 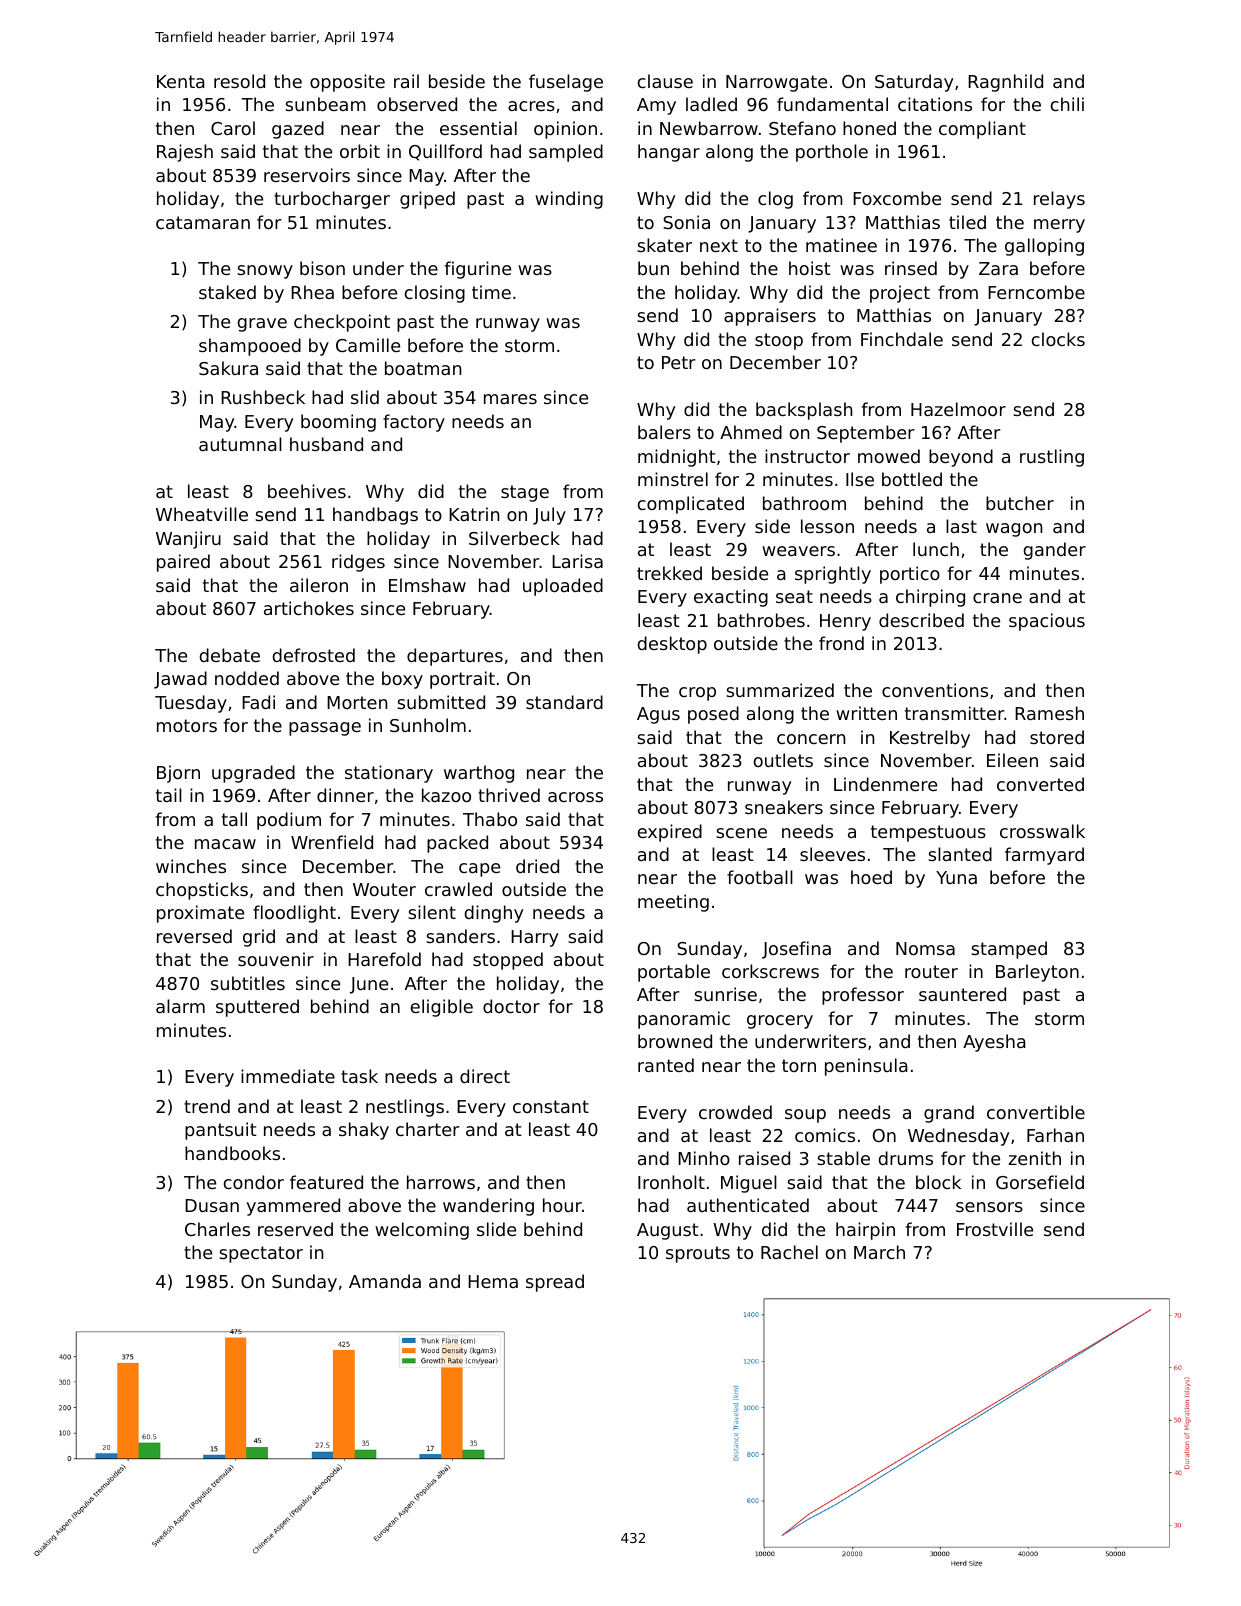 I want to click on sunbeam, so click(x=325, y=104).
